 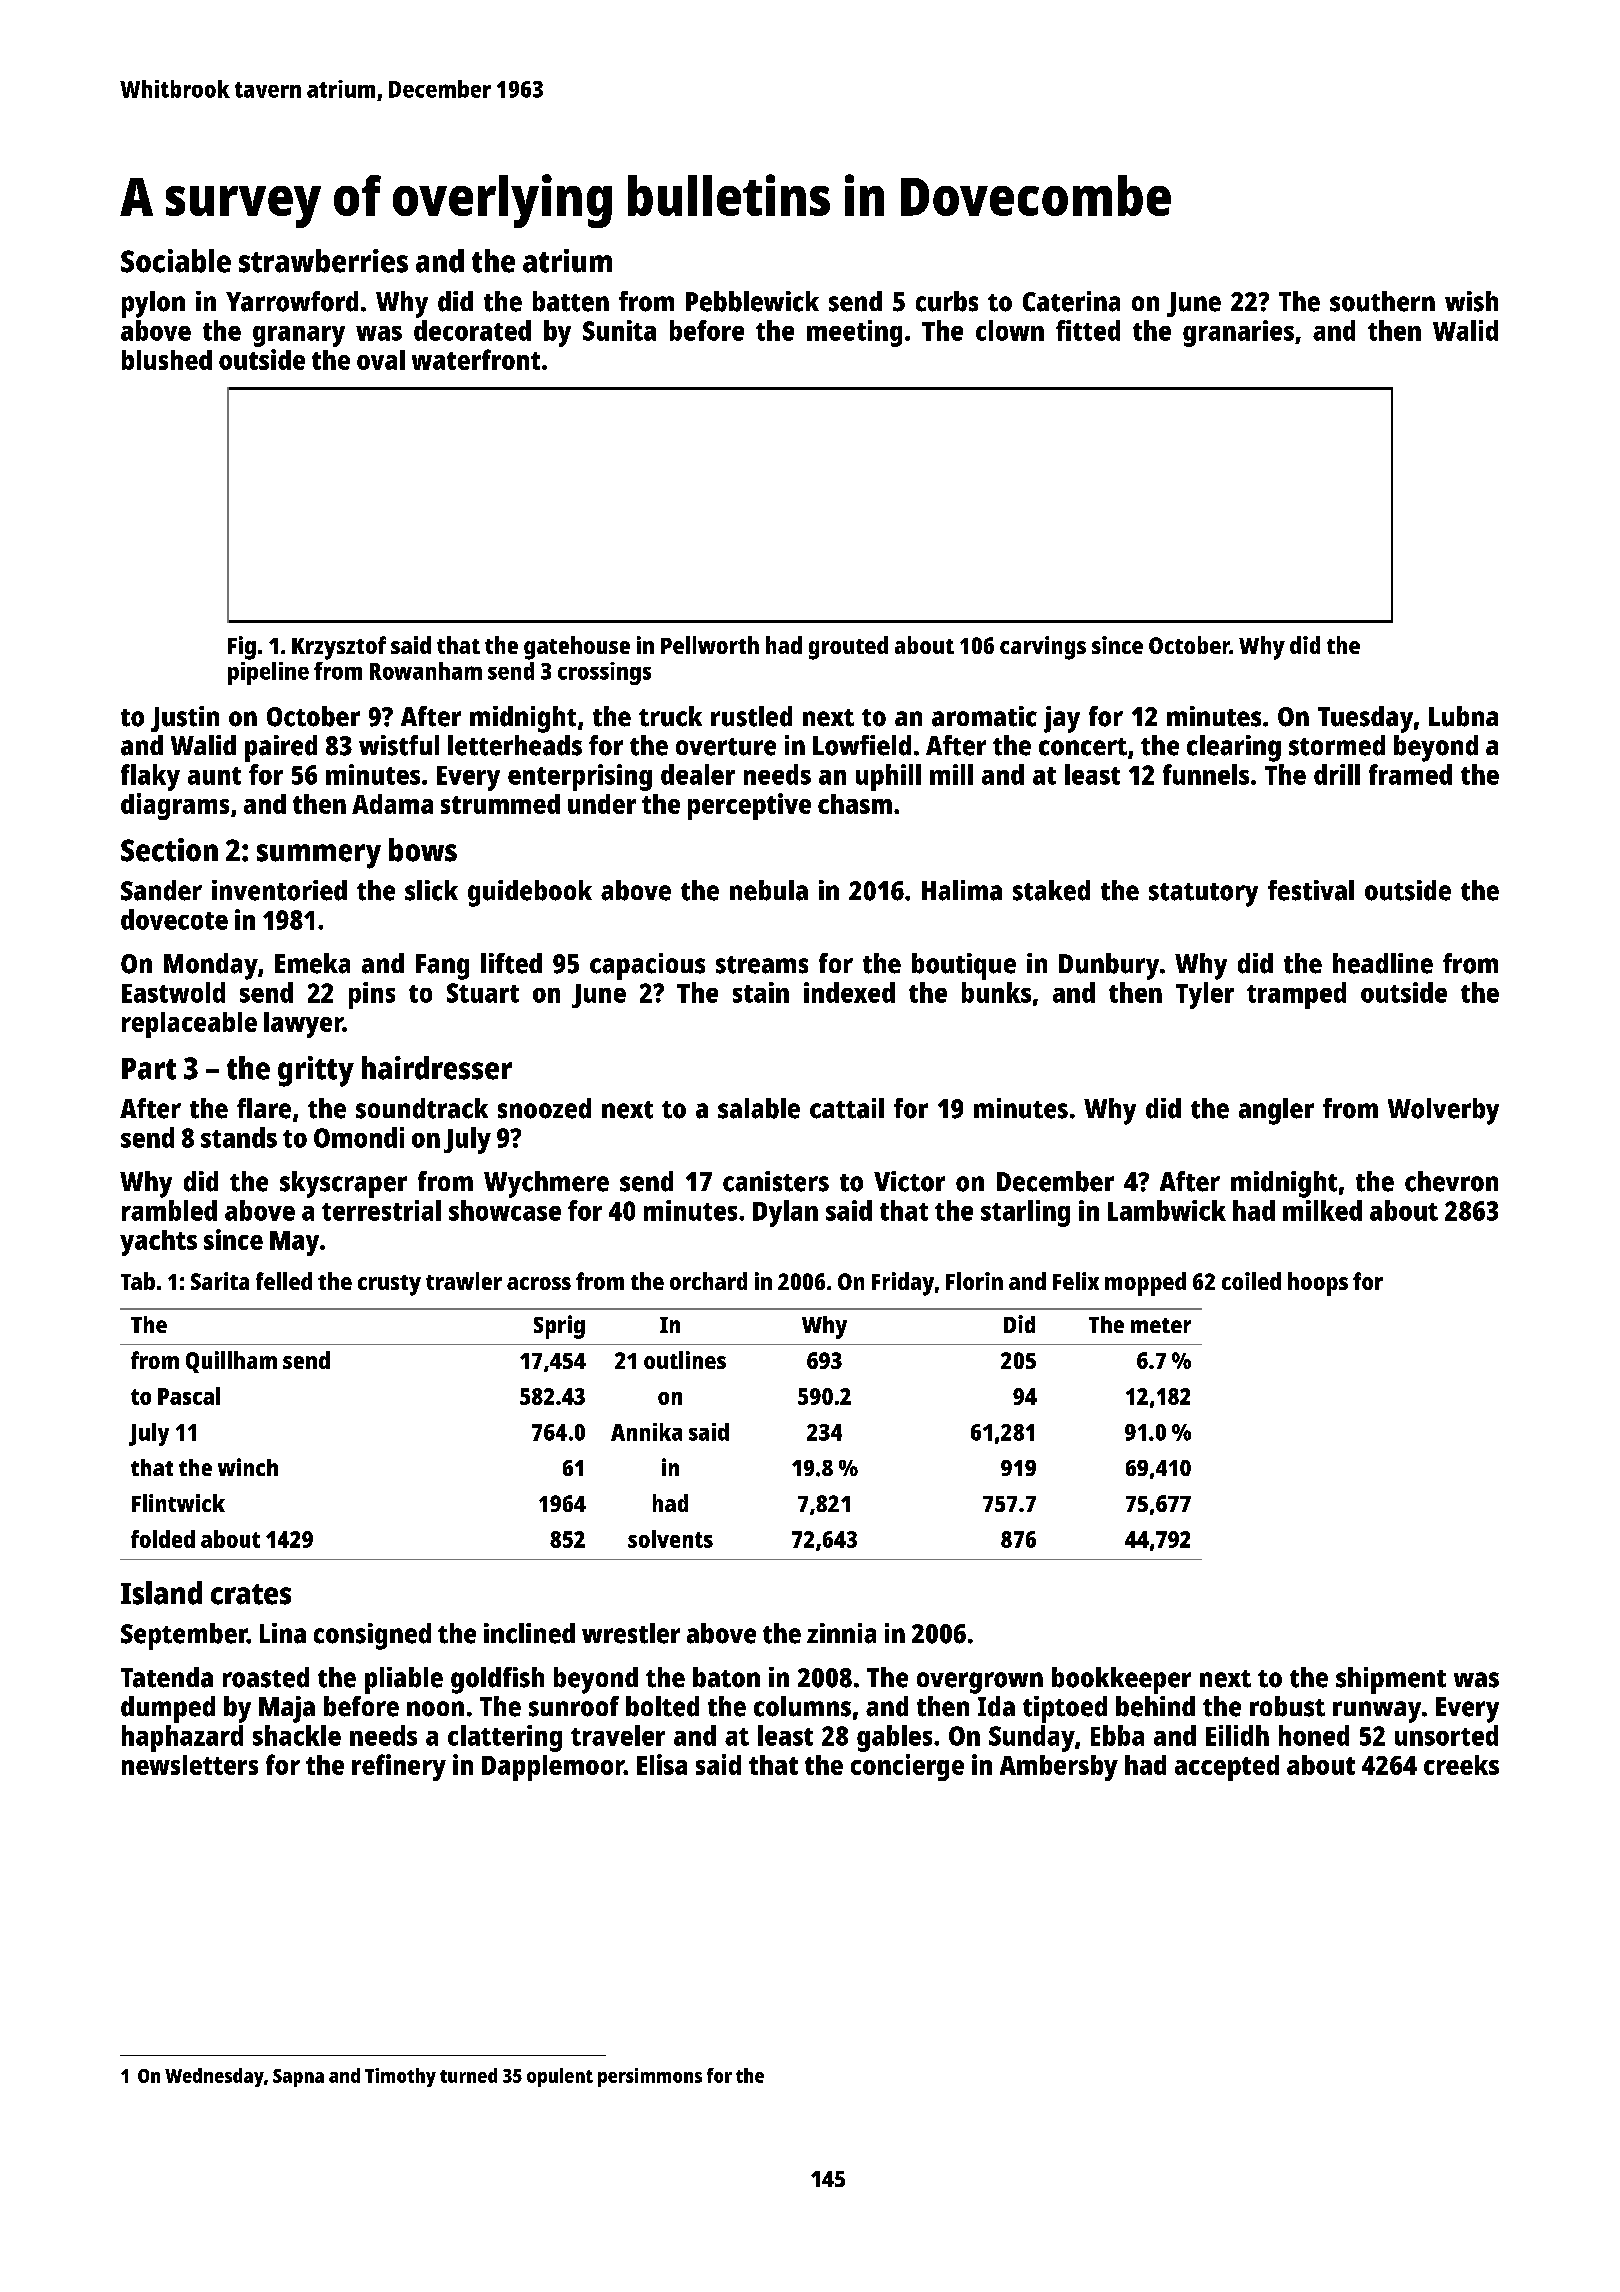 What do you see at coordinates (646, 1432) in the document?
I see `Annika` at bounding box center [646, 1432].
